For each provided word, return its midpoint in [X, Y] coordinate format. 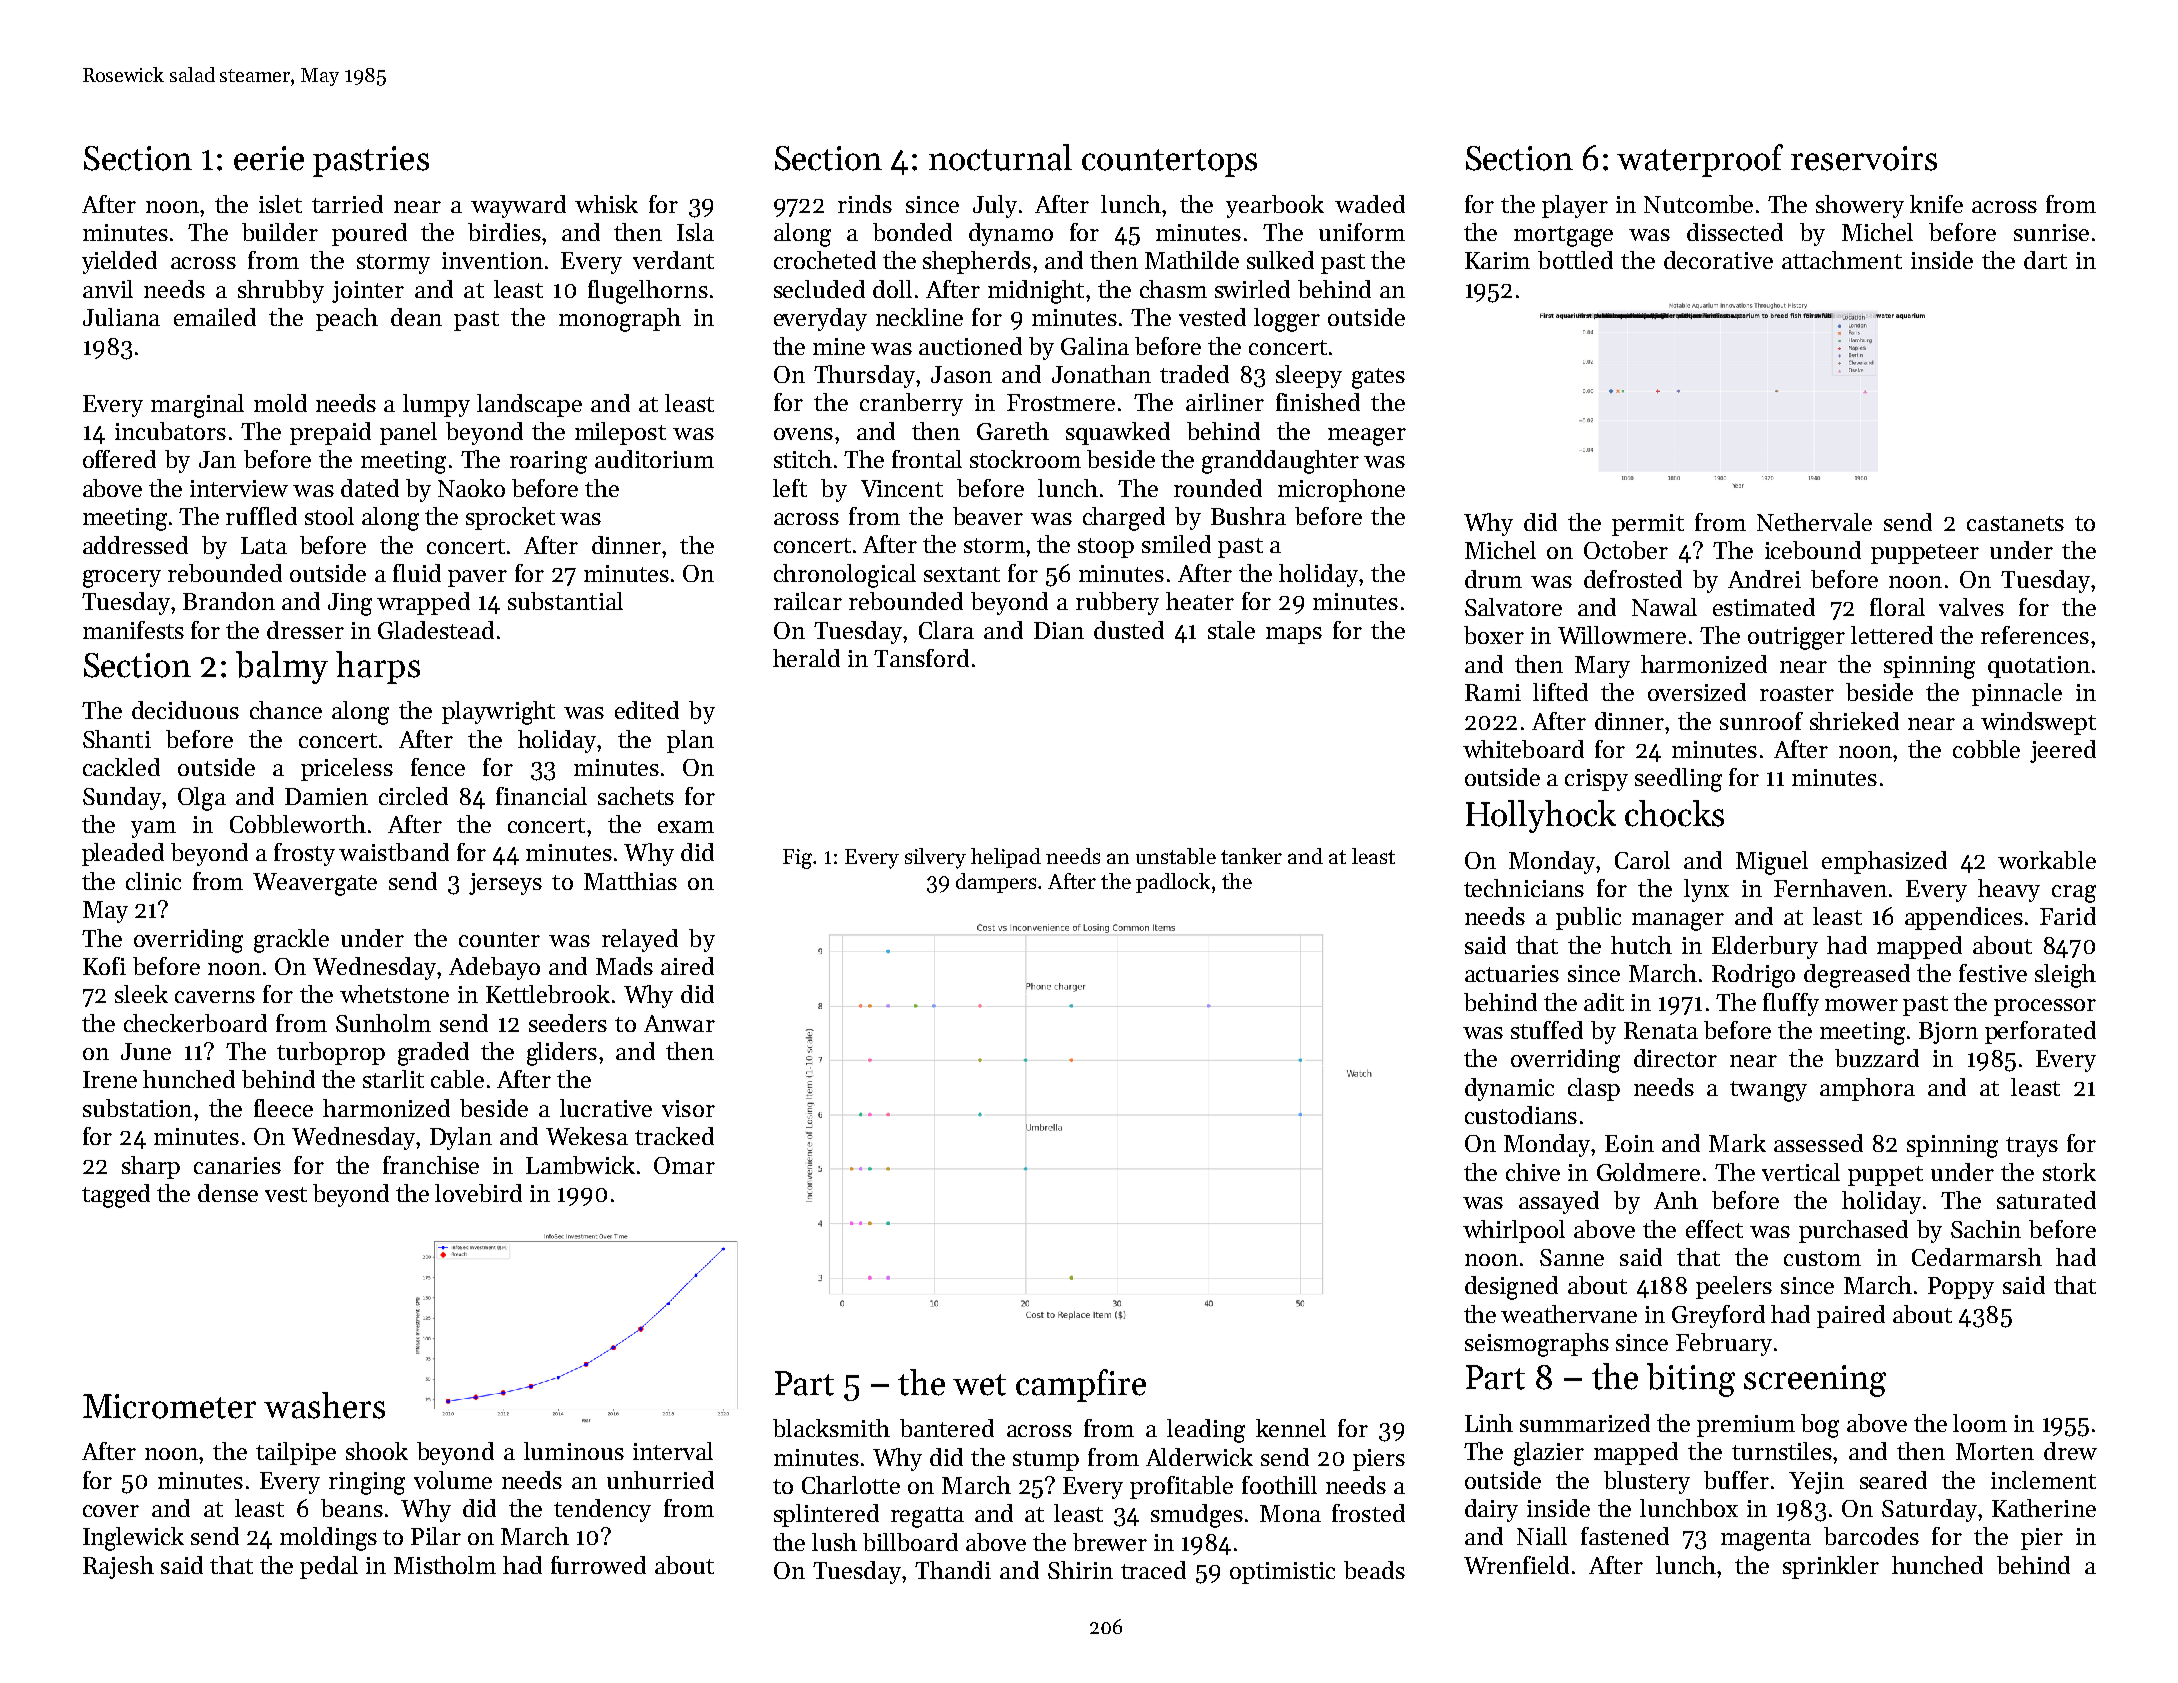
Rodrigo [1753, 976]
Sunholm [383, 1023]
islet [280, 204]
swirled [1252, 289]
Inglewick [133, 1539]
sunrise [2051, 232]
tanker [1251, 856]
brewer [1110, 1542]
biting [1691, 1380]
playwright [498, 713]
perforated [2040, 1032]
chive [1533, 1172]
